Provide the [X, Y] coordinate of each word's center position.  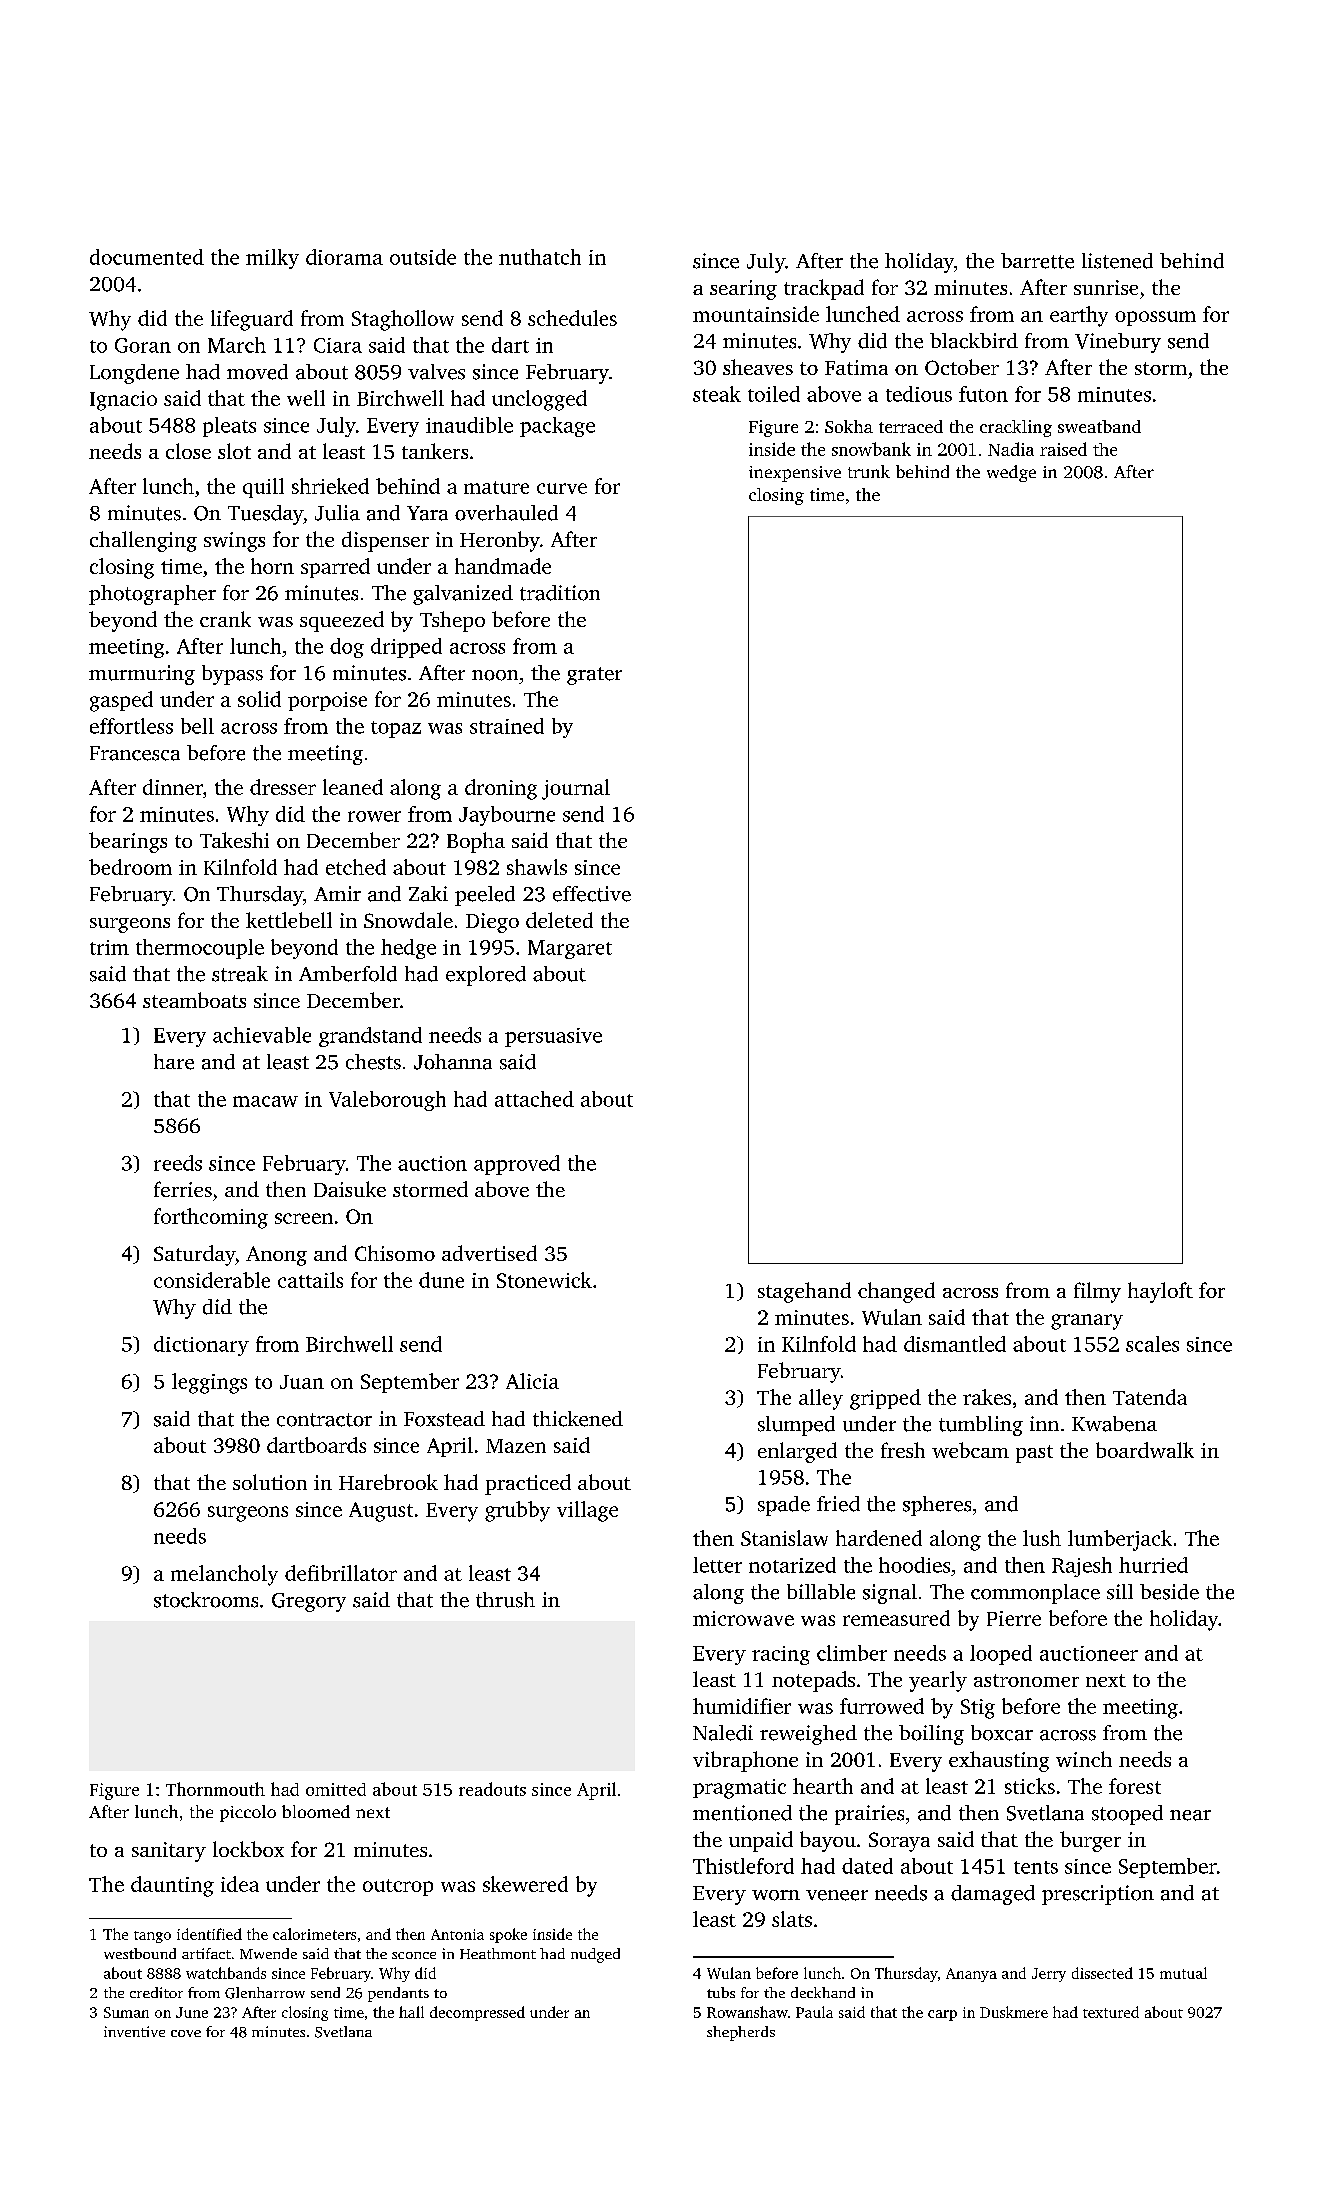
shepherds [741, 2033]
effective [592, 894]
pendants [398, 1994]
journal [576, 789]
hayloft [1160, 1292]
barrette [1037, 261]
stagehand [804, 1292]
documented [147, 257]
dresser [283, 787]
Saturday [194, 1255]
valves [436, 372]
